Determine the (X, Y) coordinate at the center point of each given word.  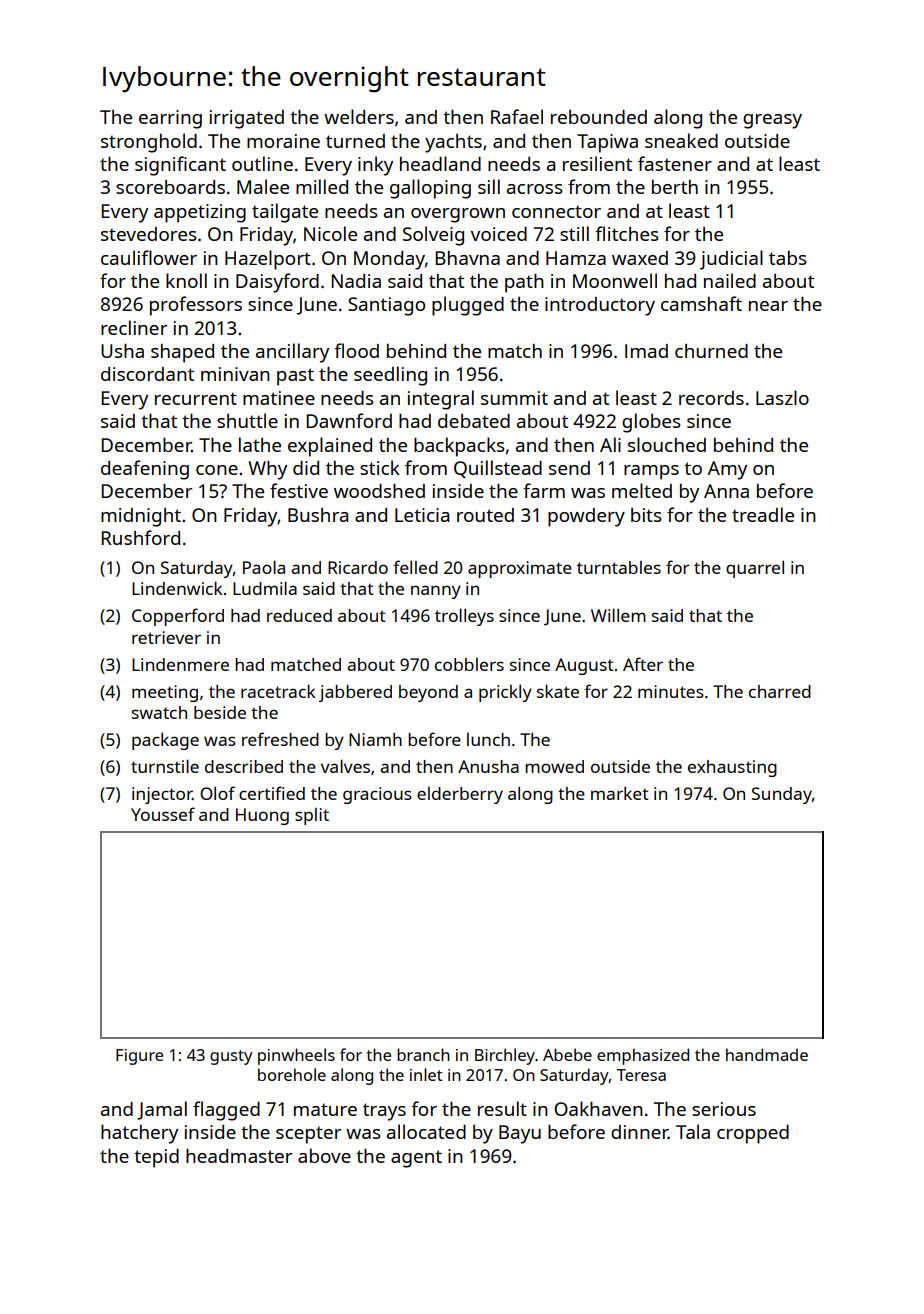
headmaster (239, 1156)
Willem (618, 615)
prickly (505, 693)
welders (359, 116)
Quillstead (498, 469)
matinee (279, 398)
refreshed (280, 739)
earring (170, 119)
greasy (772, 121)
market (620, 793)
